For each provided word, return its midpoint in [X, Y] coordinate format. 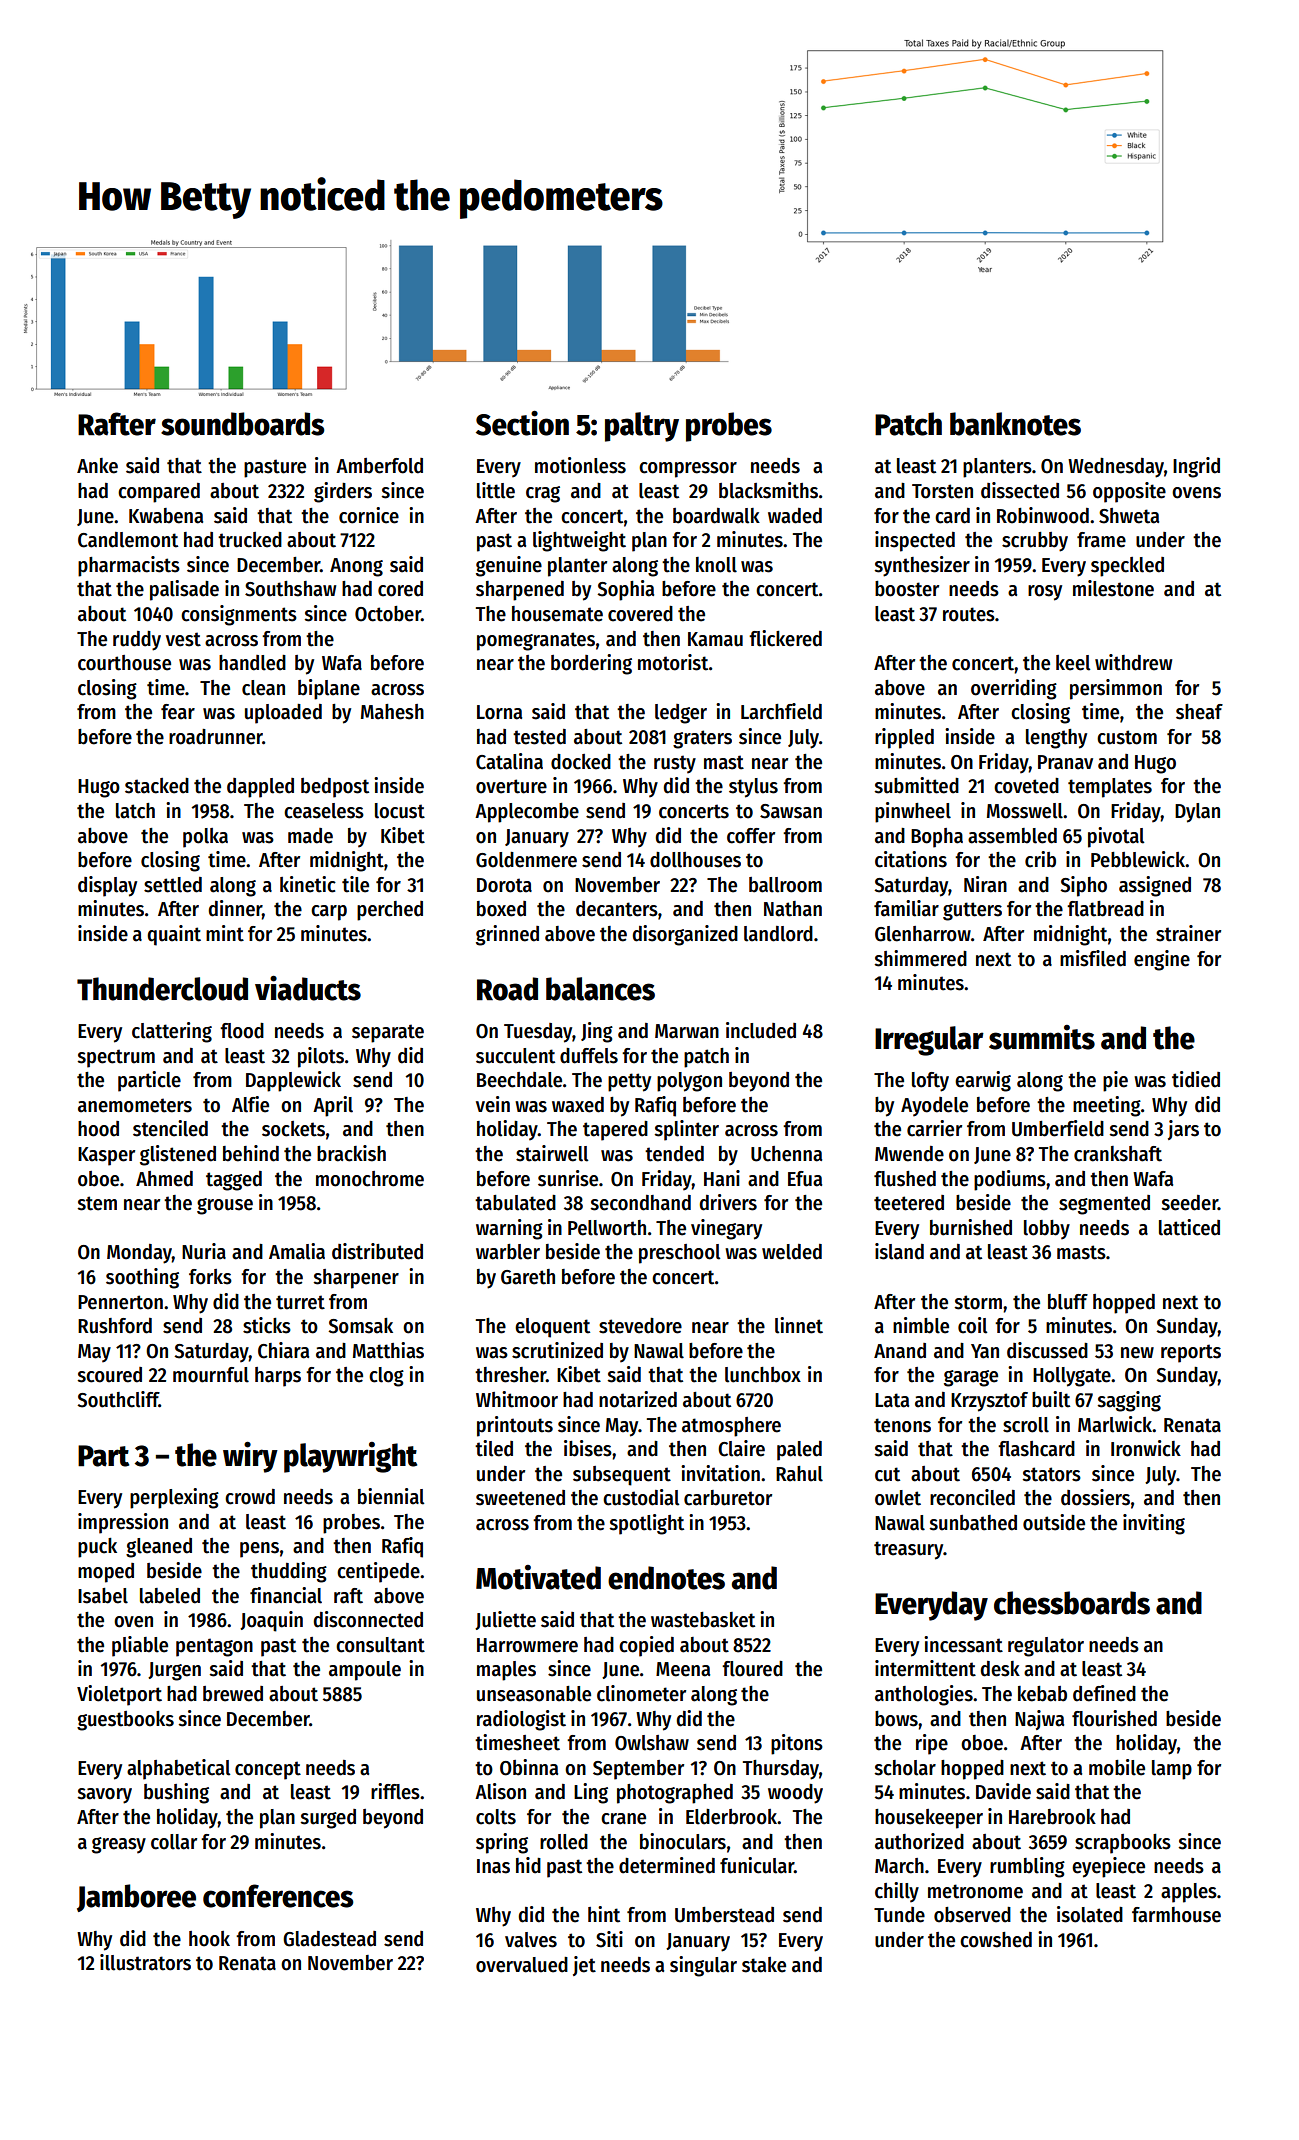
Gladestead [329, 1939]
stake [764, 1965]
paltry [642, 427]
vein [493, 1104]
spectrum [116, 1058]
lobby [1047, 1230]
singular [703, 1966]
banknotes [1015, 424]
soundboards [243, 424]
